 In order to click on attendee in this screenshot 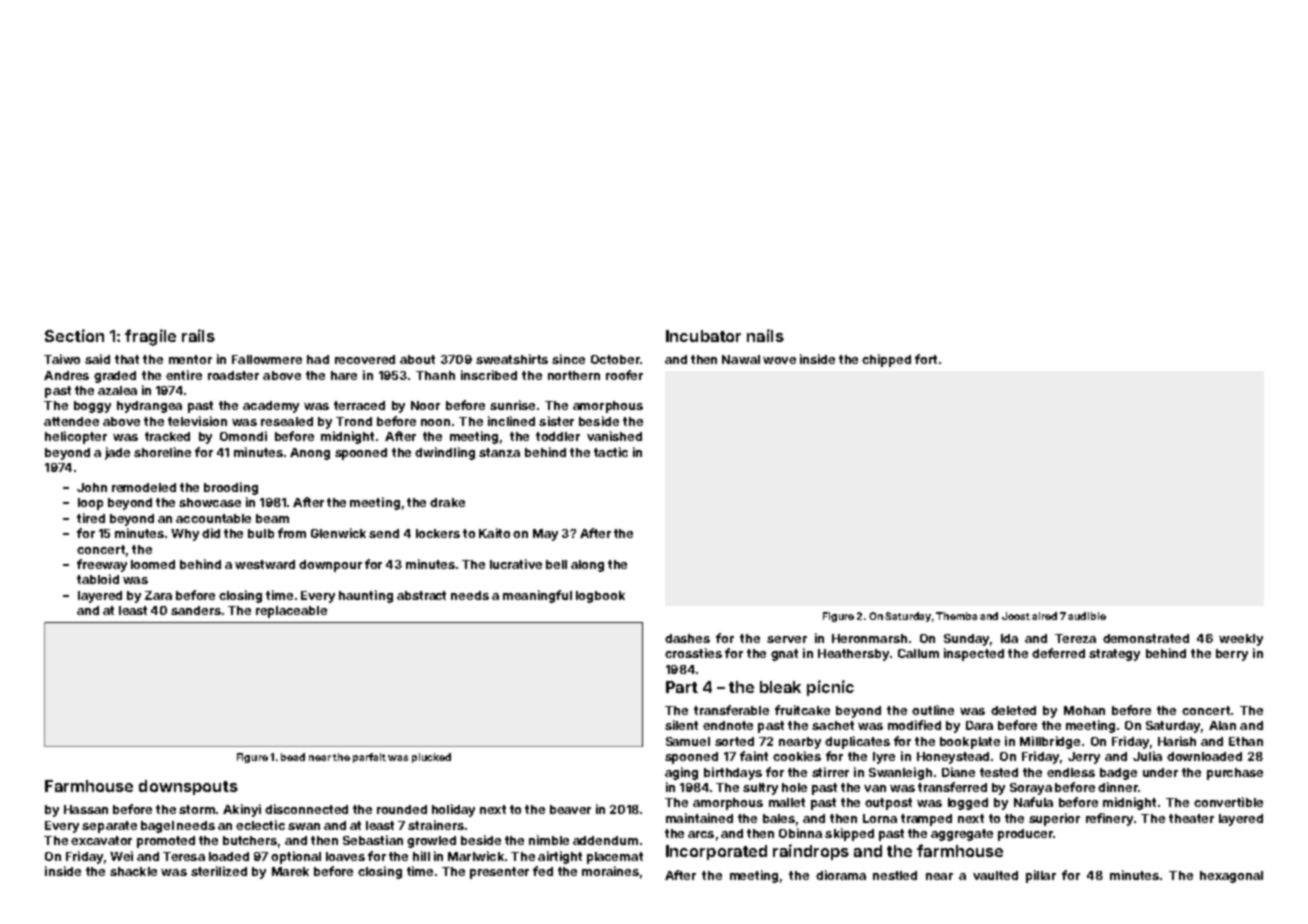, I will do `click(71, 421)`.
